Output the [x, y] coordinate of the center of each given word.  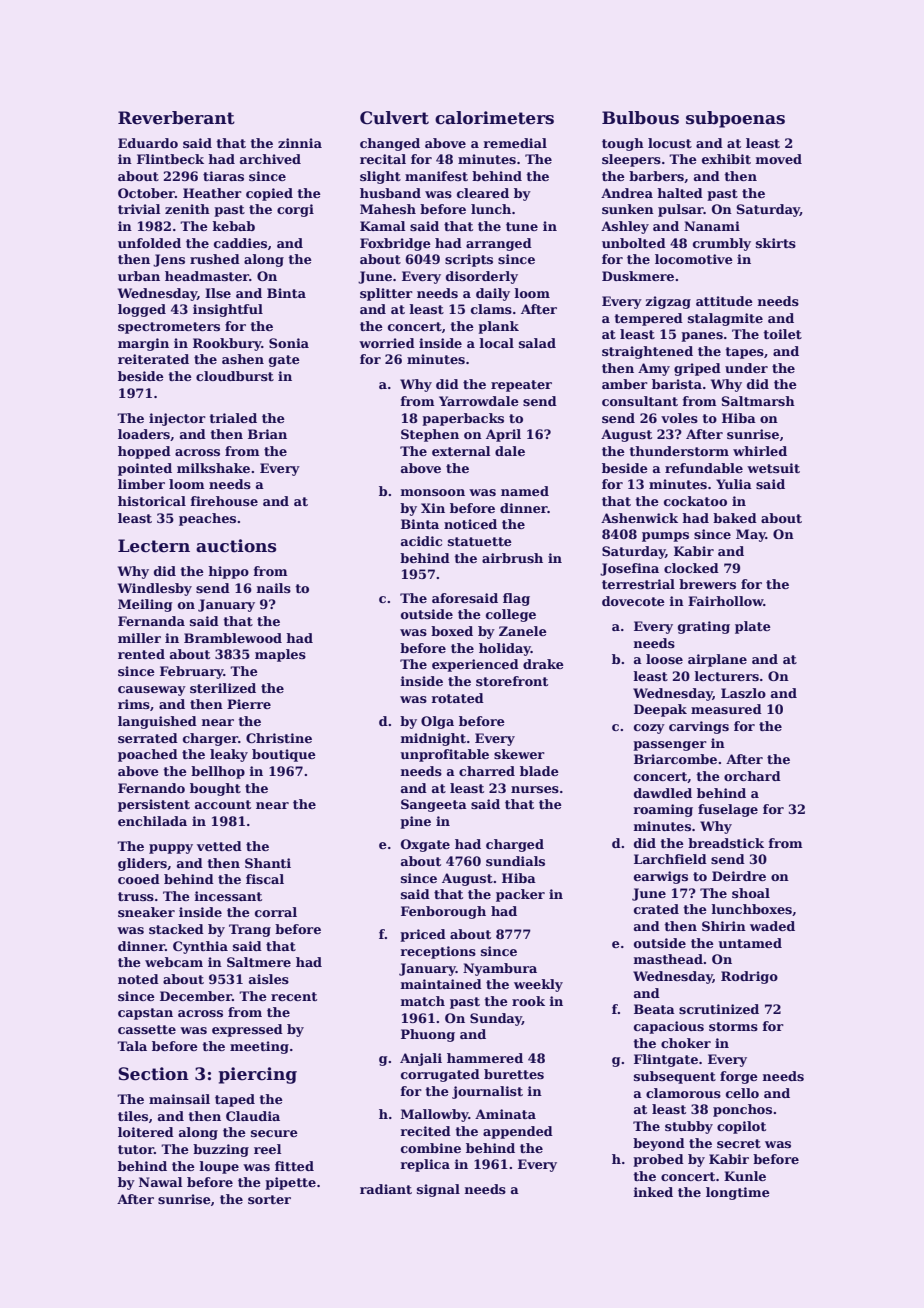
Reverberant [176, 118]
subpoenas [735, 119]
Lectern [154, 546]
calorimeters [494, 118]
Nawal [160, 1182]
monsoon [432, 492]
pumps [665, 537]
